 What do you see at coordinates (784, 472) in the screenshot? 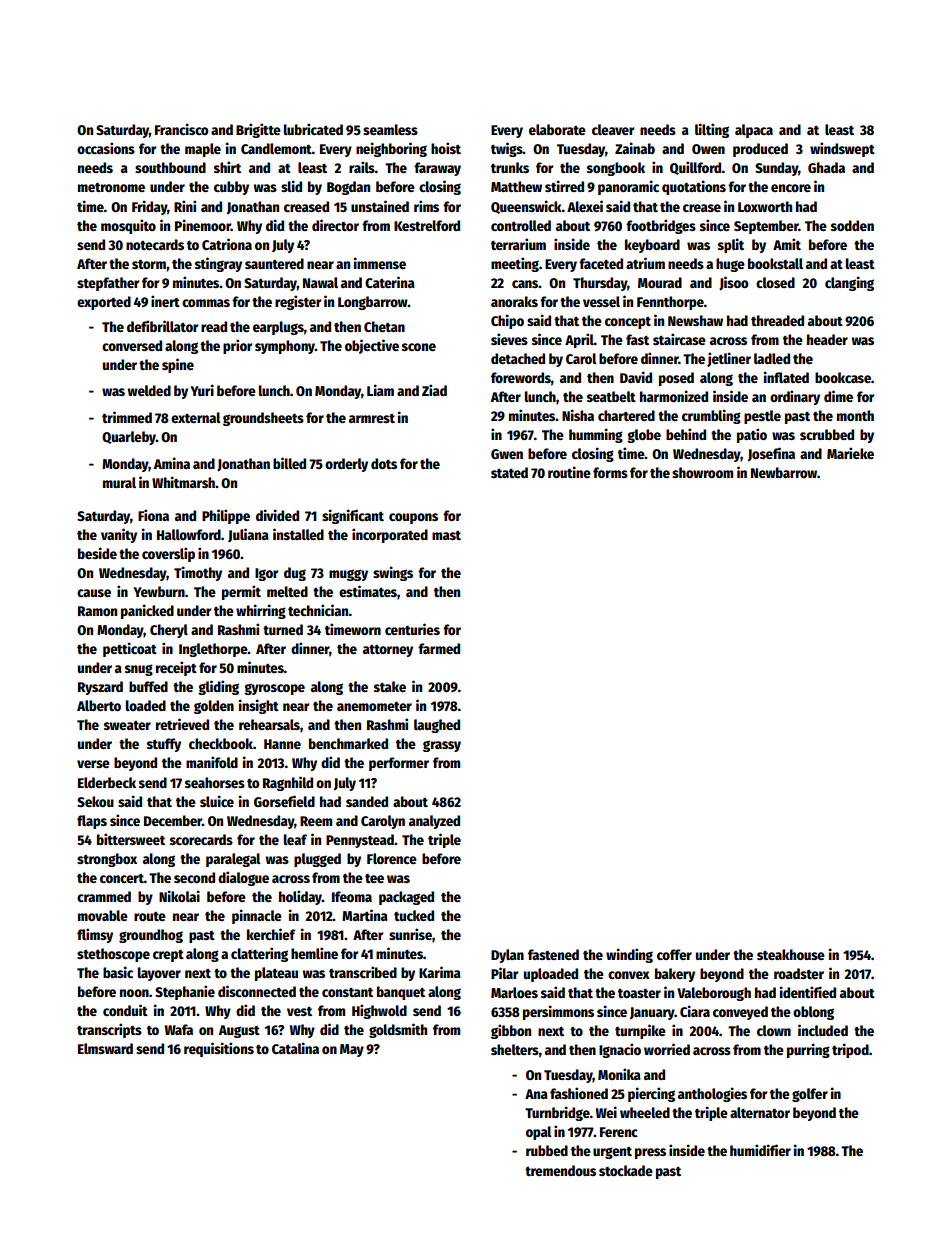
I see `Newbarrow` at bounding box center [784, 472].
